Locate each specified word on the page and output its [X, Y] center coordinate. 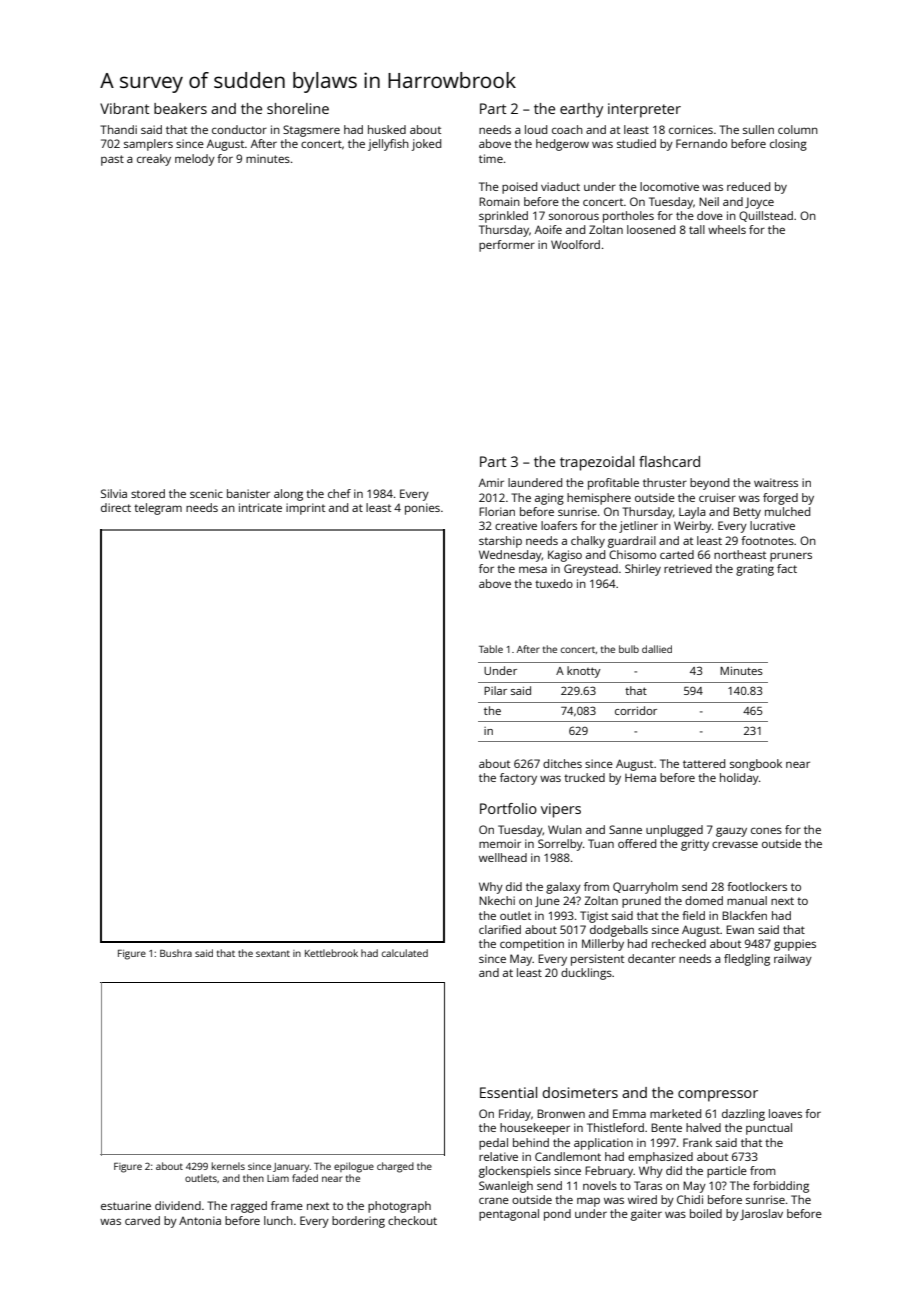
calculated [405, 953]
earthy [581, 110]
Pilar [495, 690]
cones [766, 830]
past [112, 160]
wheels [727, 229]
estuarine [126, 1205]
